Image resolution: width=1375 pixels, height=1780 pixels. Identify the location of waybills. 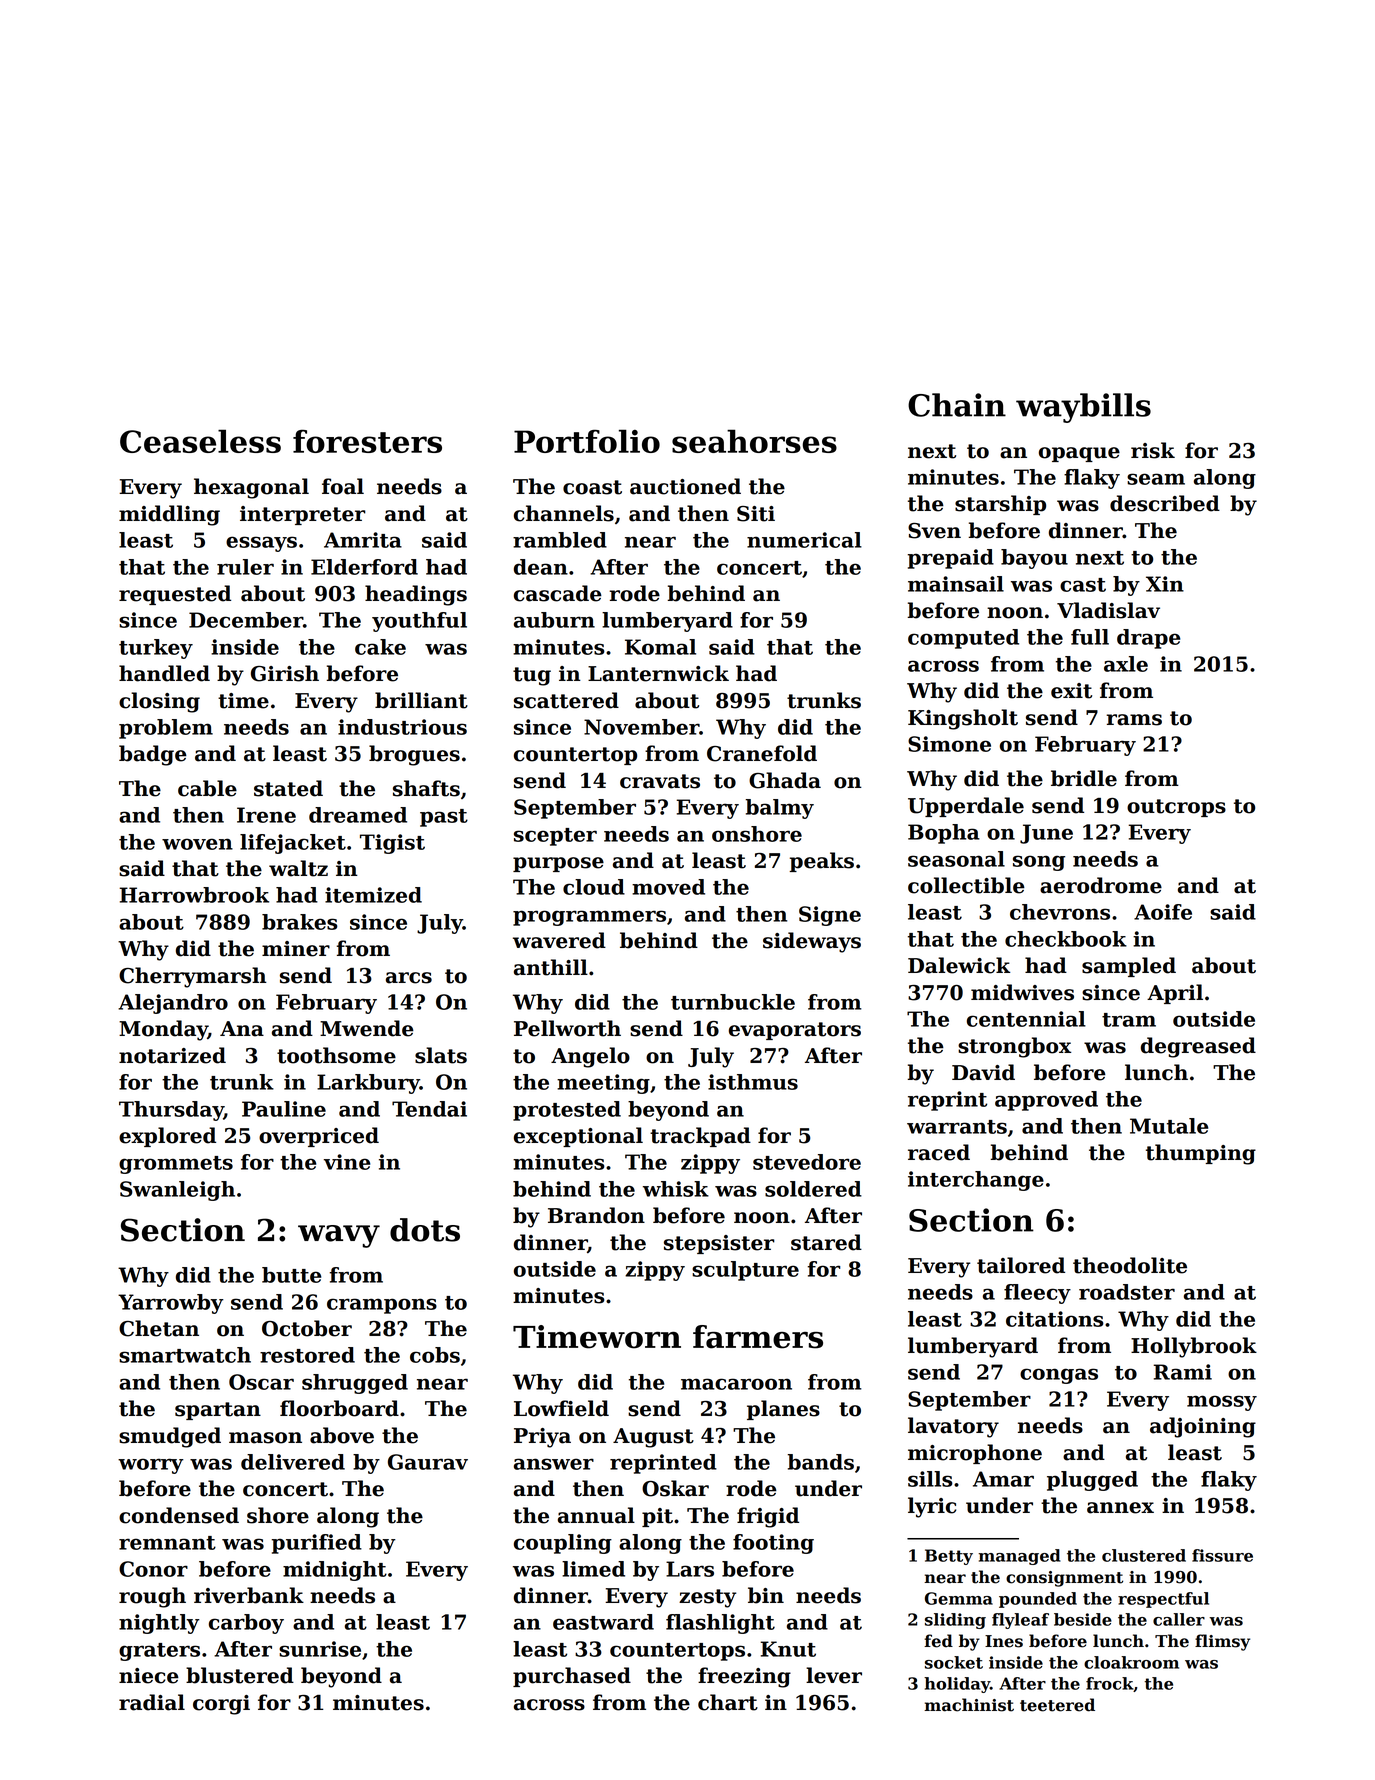
(1083, 408).
